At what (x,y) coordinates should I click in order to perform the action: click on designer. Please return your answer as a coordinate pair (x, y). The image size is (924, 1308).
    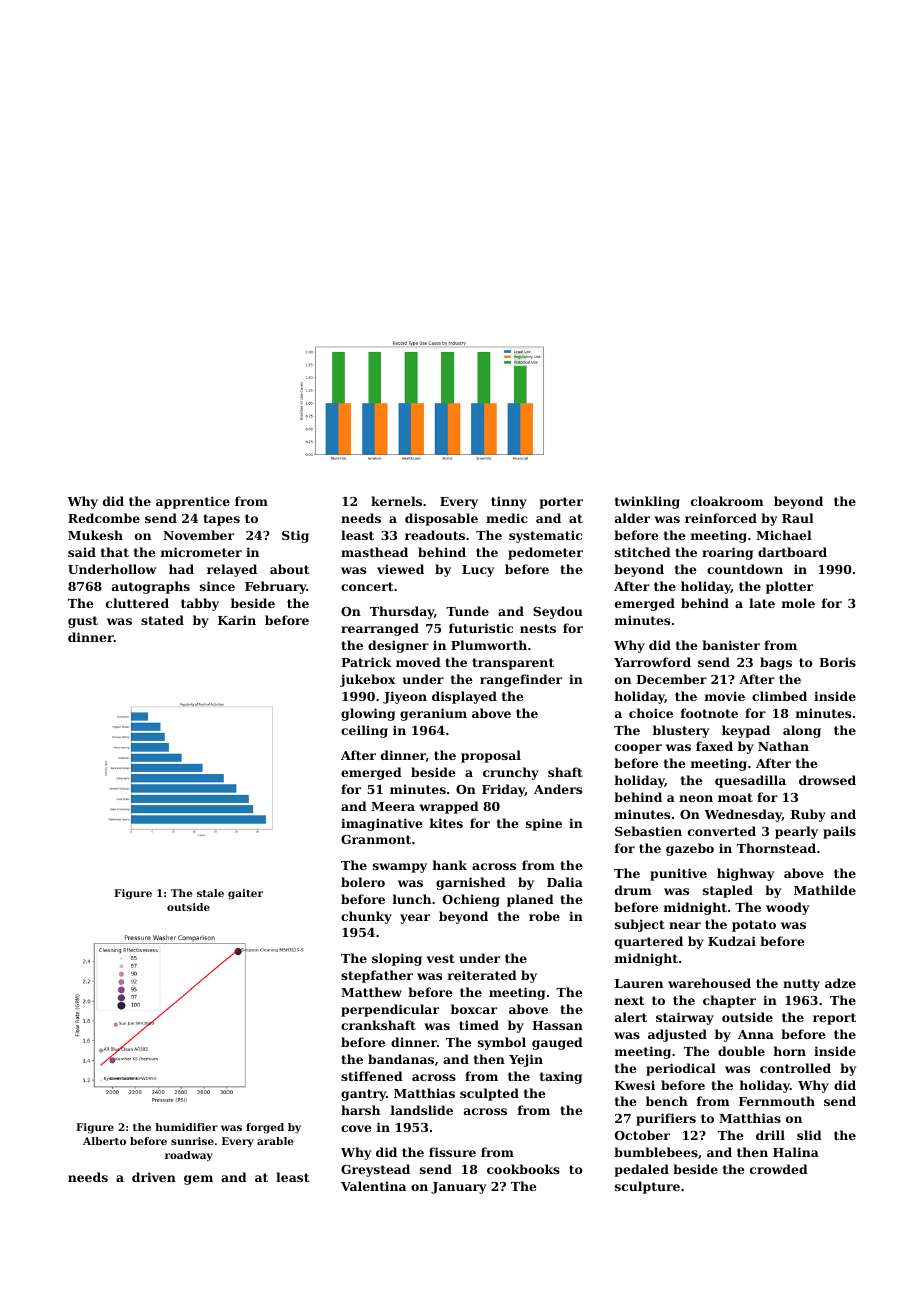
    Looking at the image, I should click on (398, 646).
